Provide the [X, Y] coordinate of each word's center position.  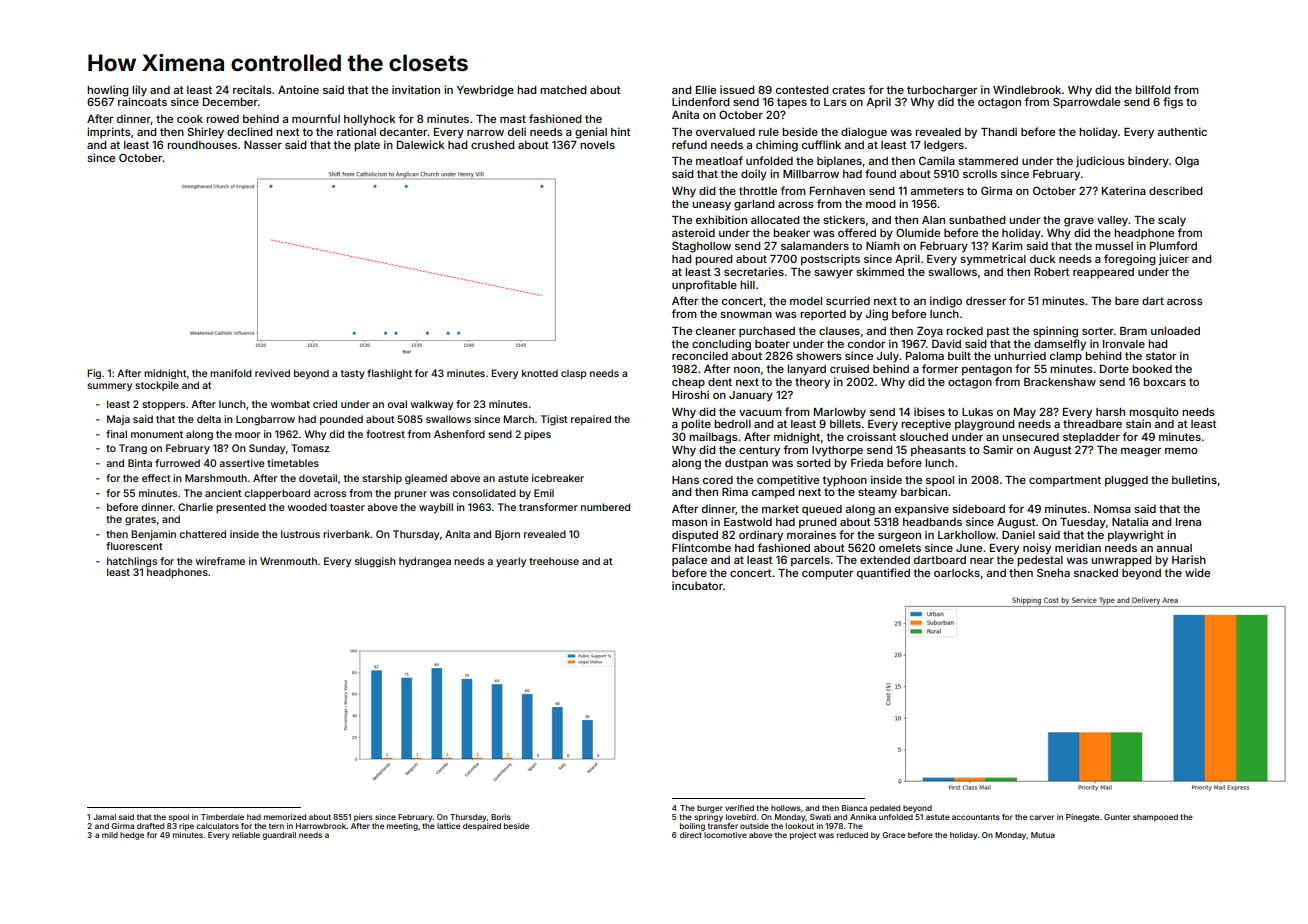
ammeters [937, 191]
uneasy [711, 206]
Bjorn [507, 535]
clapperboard [277, 494]
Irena [1188, 522]
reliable [246, 835]
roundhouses [202, 145]
